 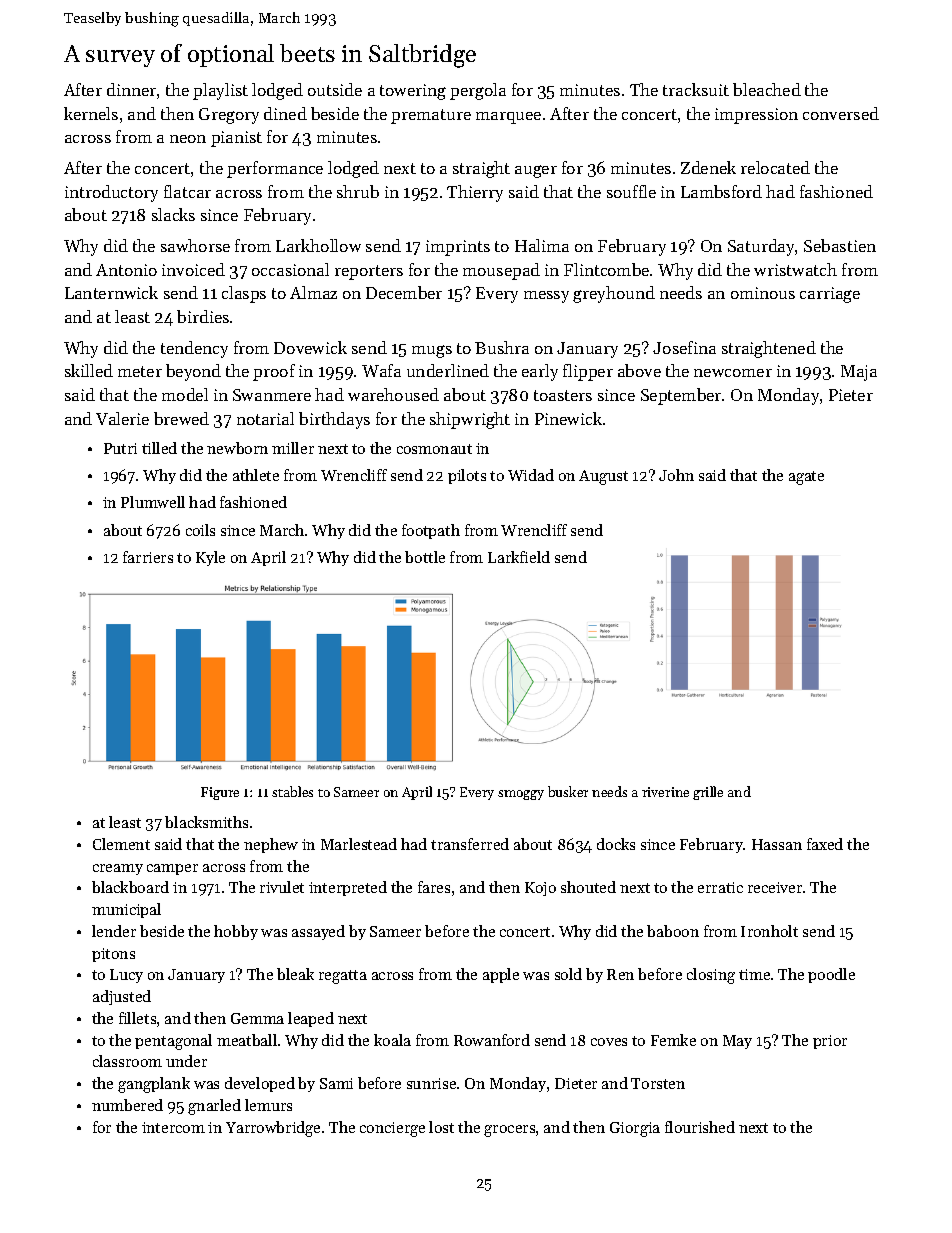 What do you see at coordinates (127, 1105) in the screenshot?
I see `numbered` at bounding box center [127, 1105].
